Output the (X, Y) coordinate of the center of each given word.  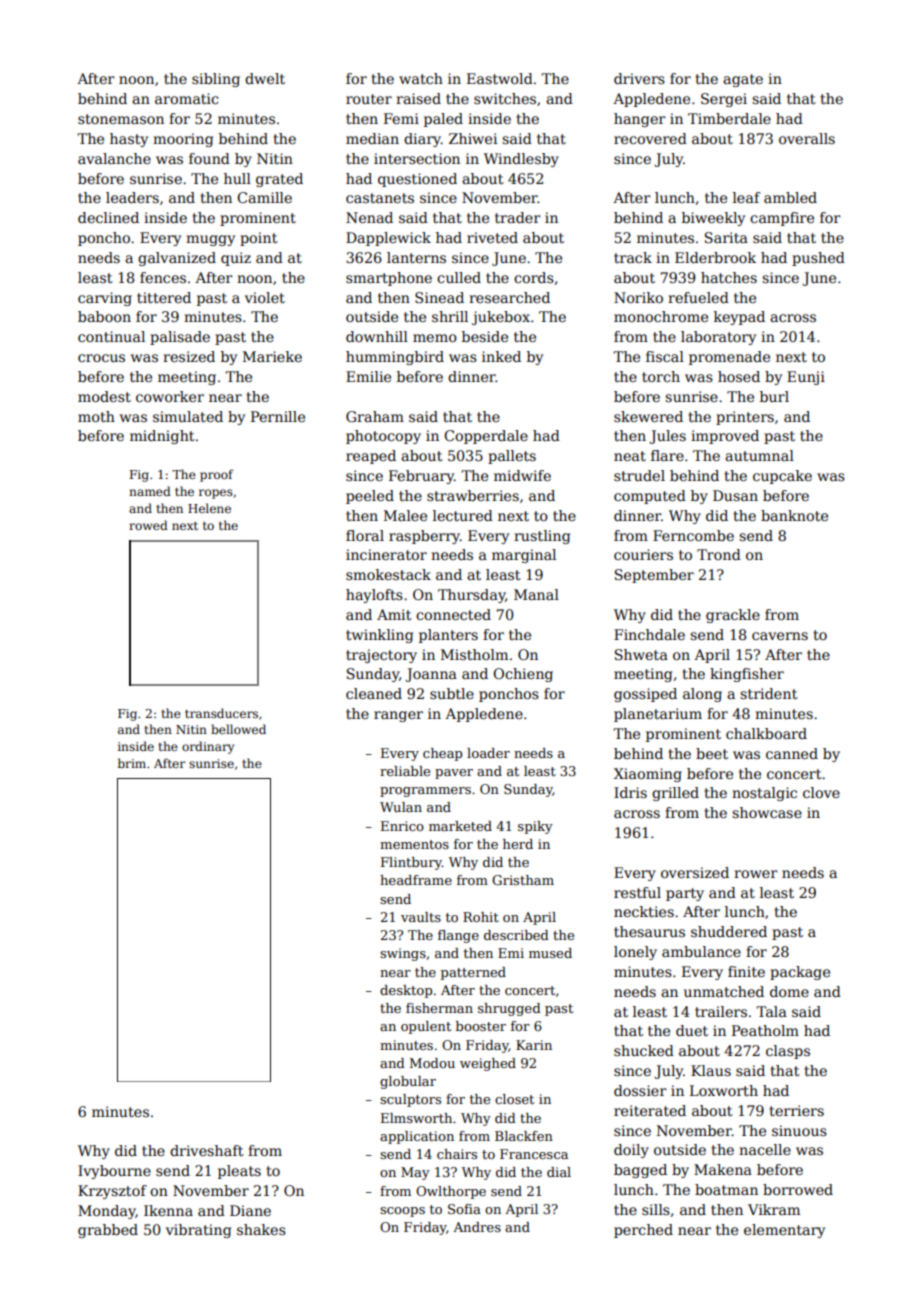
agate (743, 80)
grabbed (108, 1231)
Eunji (806, 378)
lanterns (416, 257)
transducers (221, 713)
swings (403, 954)
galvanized (177, 259)
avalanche (114, 158)
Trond (719, 554)
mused (550, 953)
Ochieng (523, 675)
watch (421, 78)
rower (756, 874)
